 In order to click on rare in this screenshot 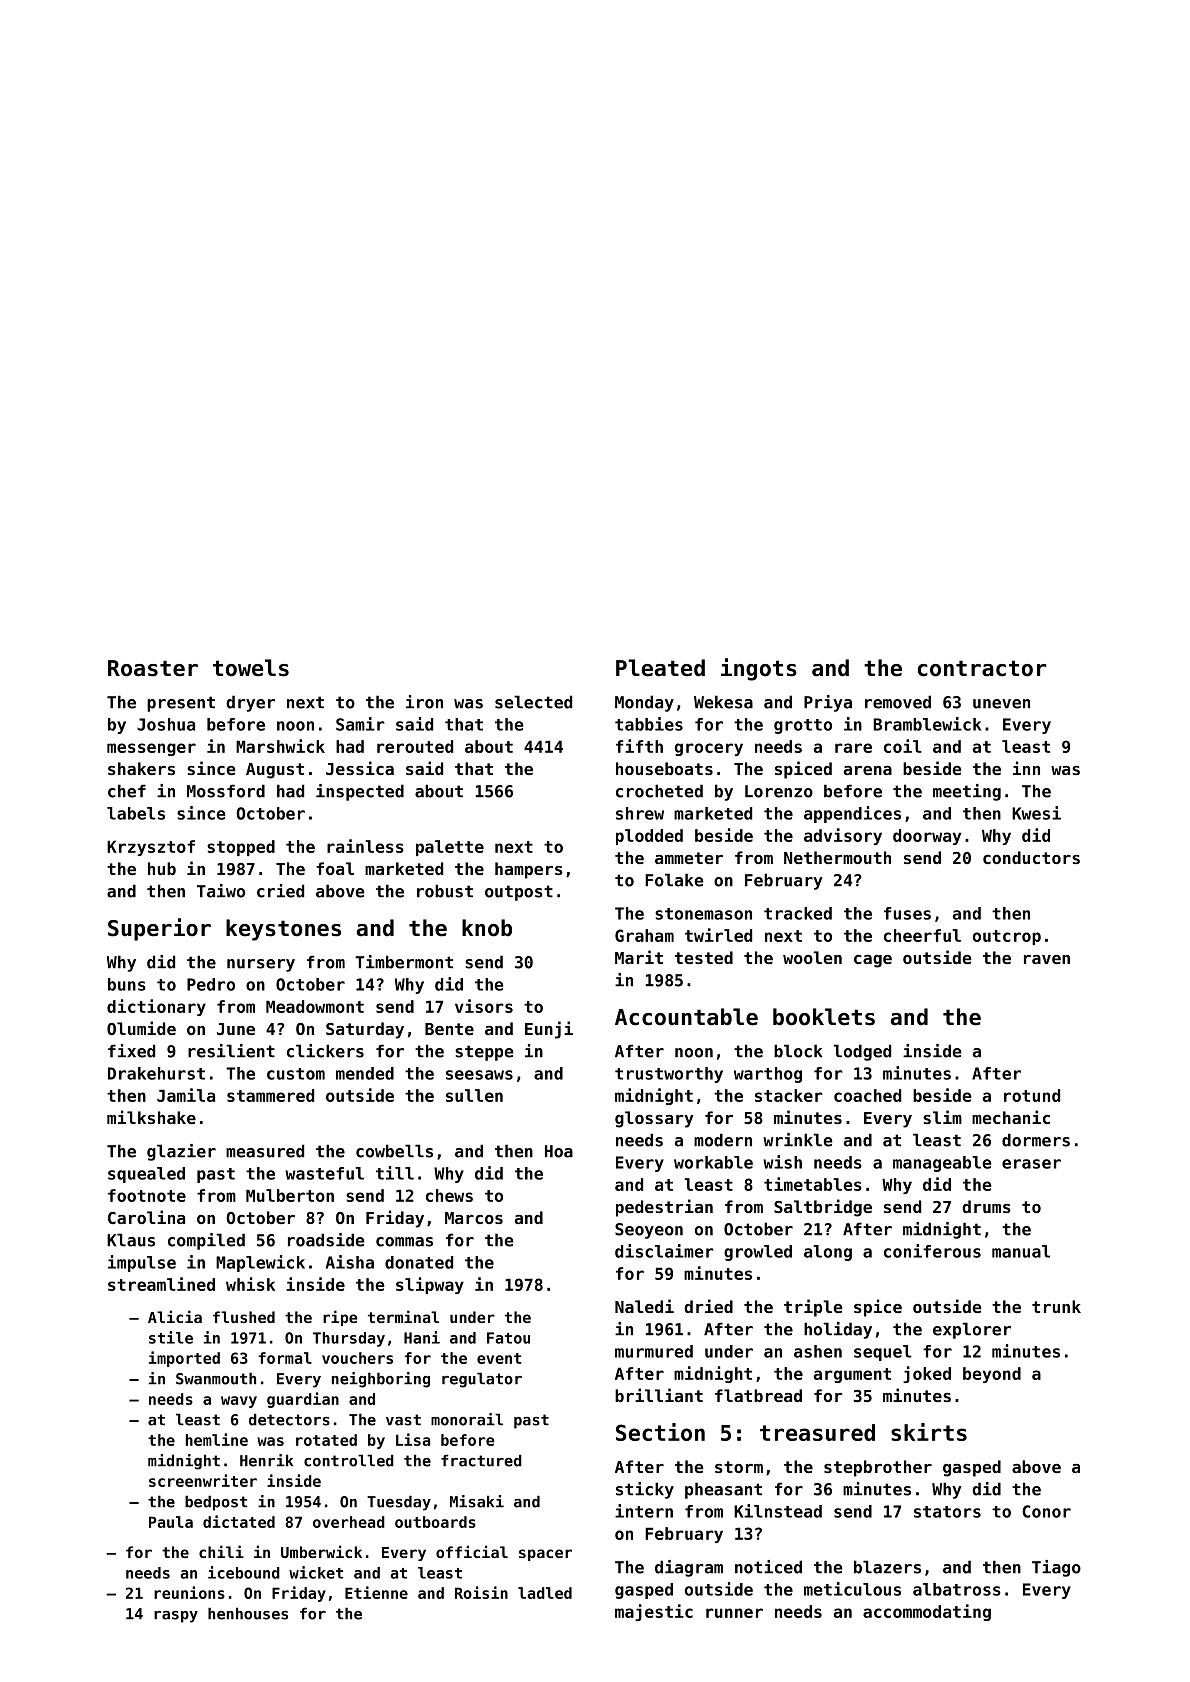, I will do `click(853, 748)`.
